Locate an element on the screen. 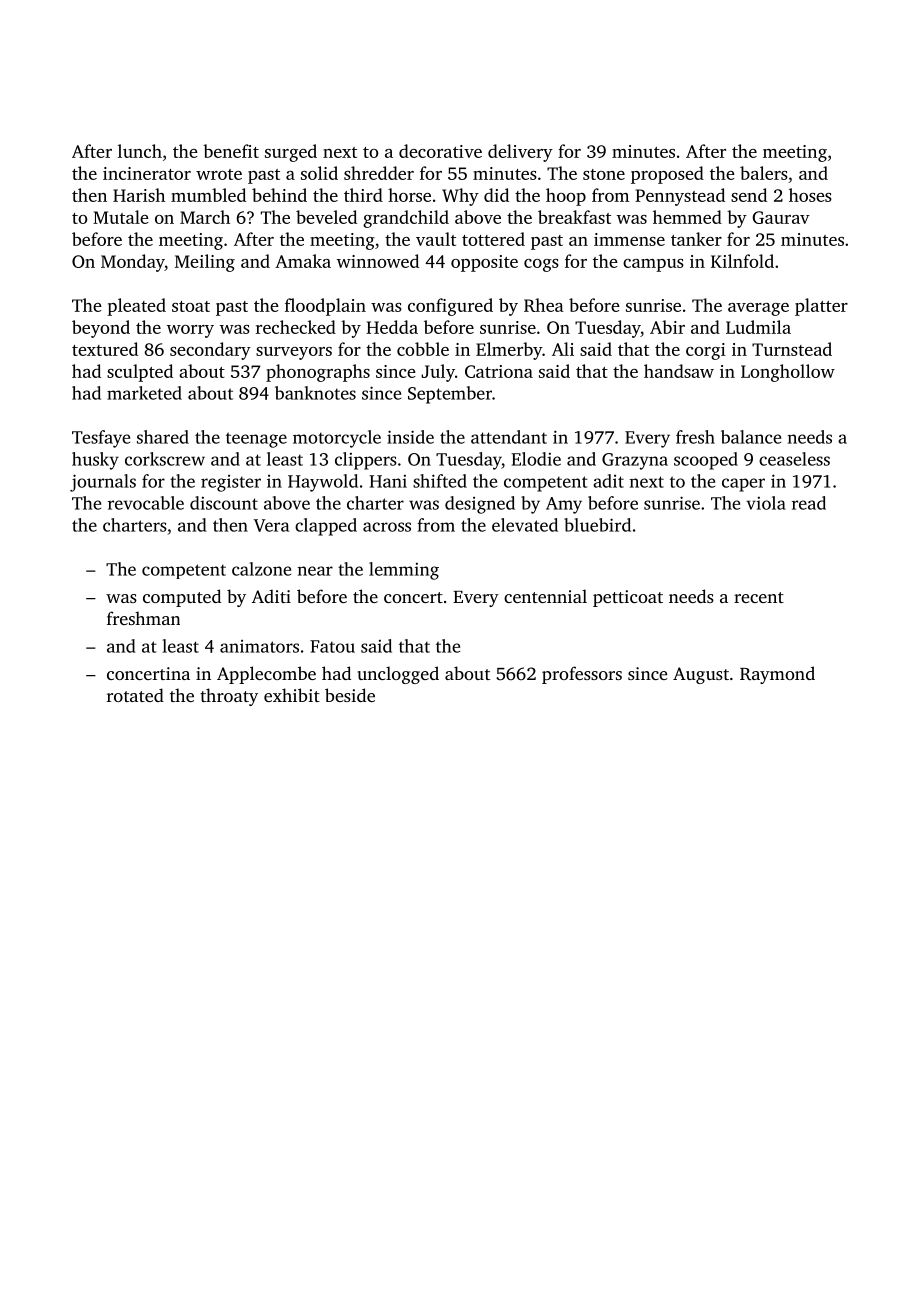 The width and height of the screenshot is (924, 1311). rotated is located at coordinates (135, 695).
